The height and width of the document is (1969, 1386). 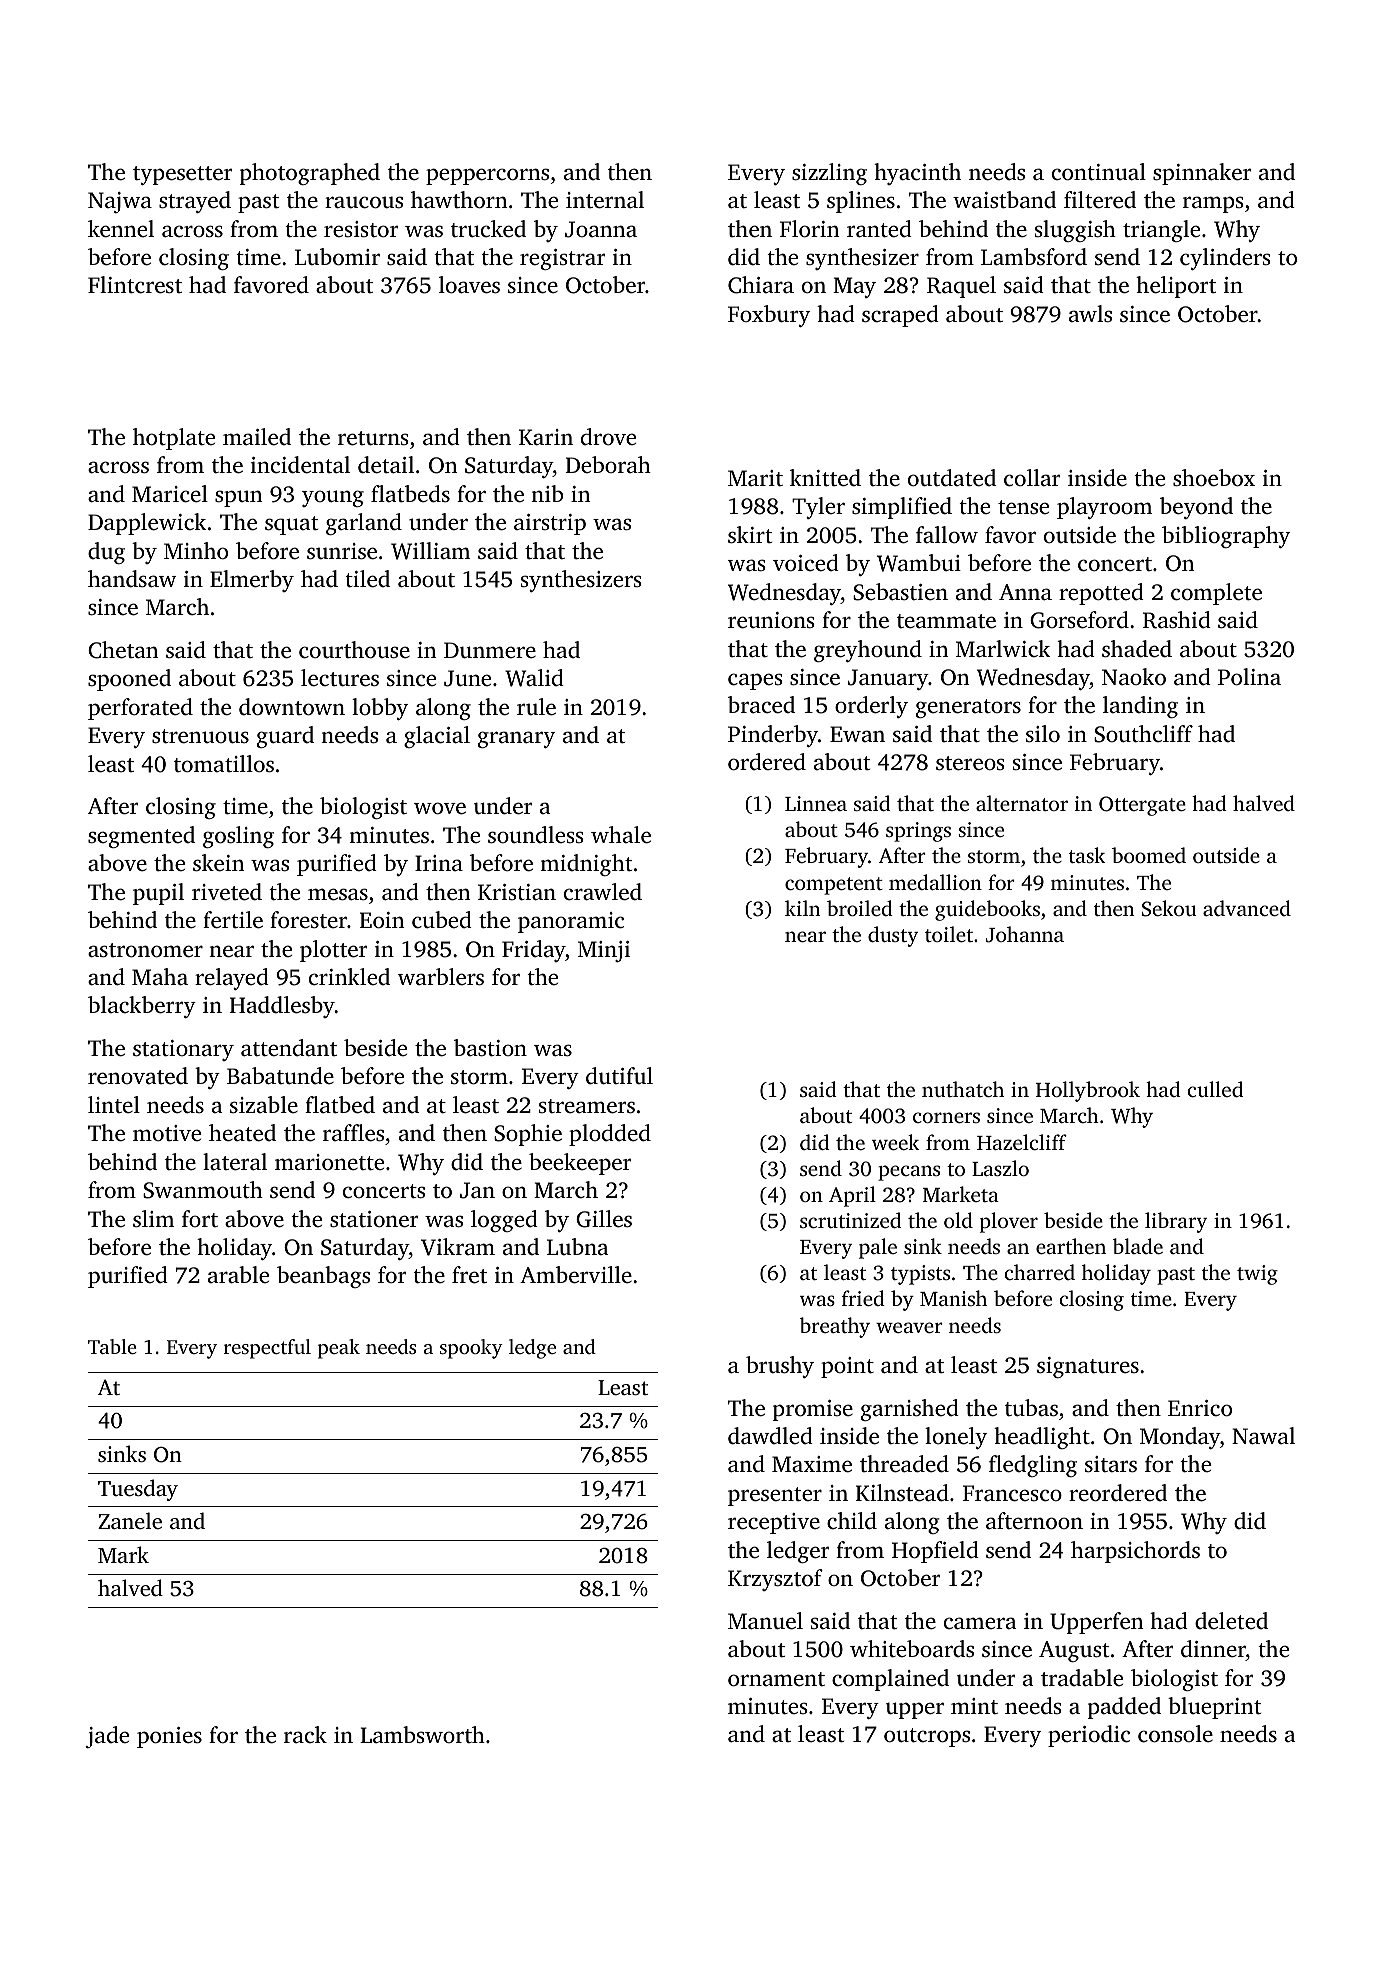 I want to click on dawdled, so click(x=770, y=1436).
